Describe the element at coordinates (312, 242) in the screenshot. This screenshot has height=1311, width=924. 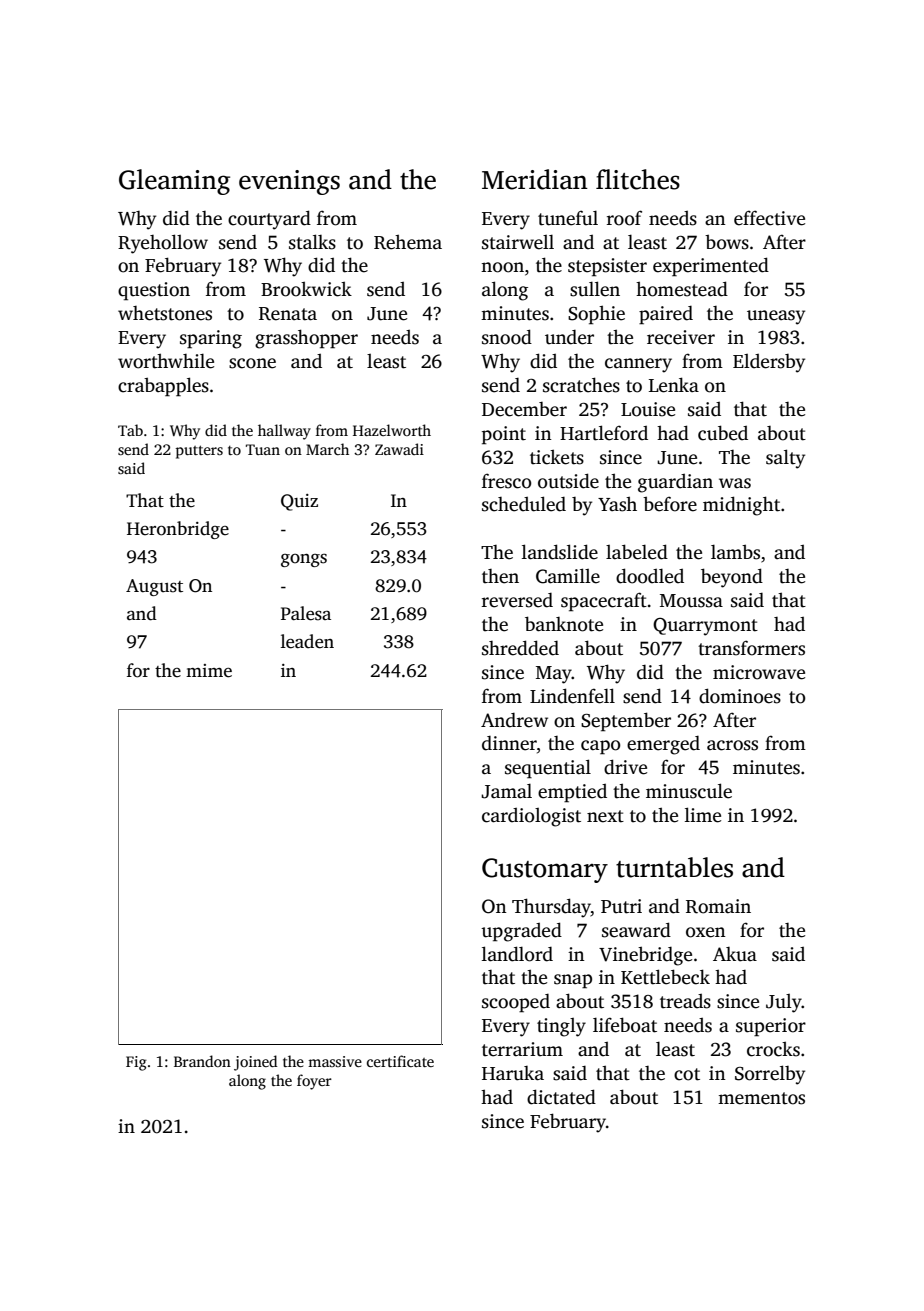
I see `stalks` at that location.
